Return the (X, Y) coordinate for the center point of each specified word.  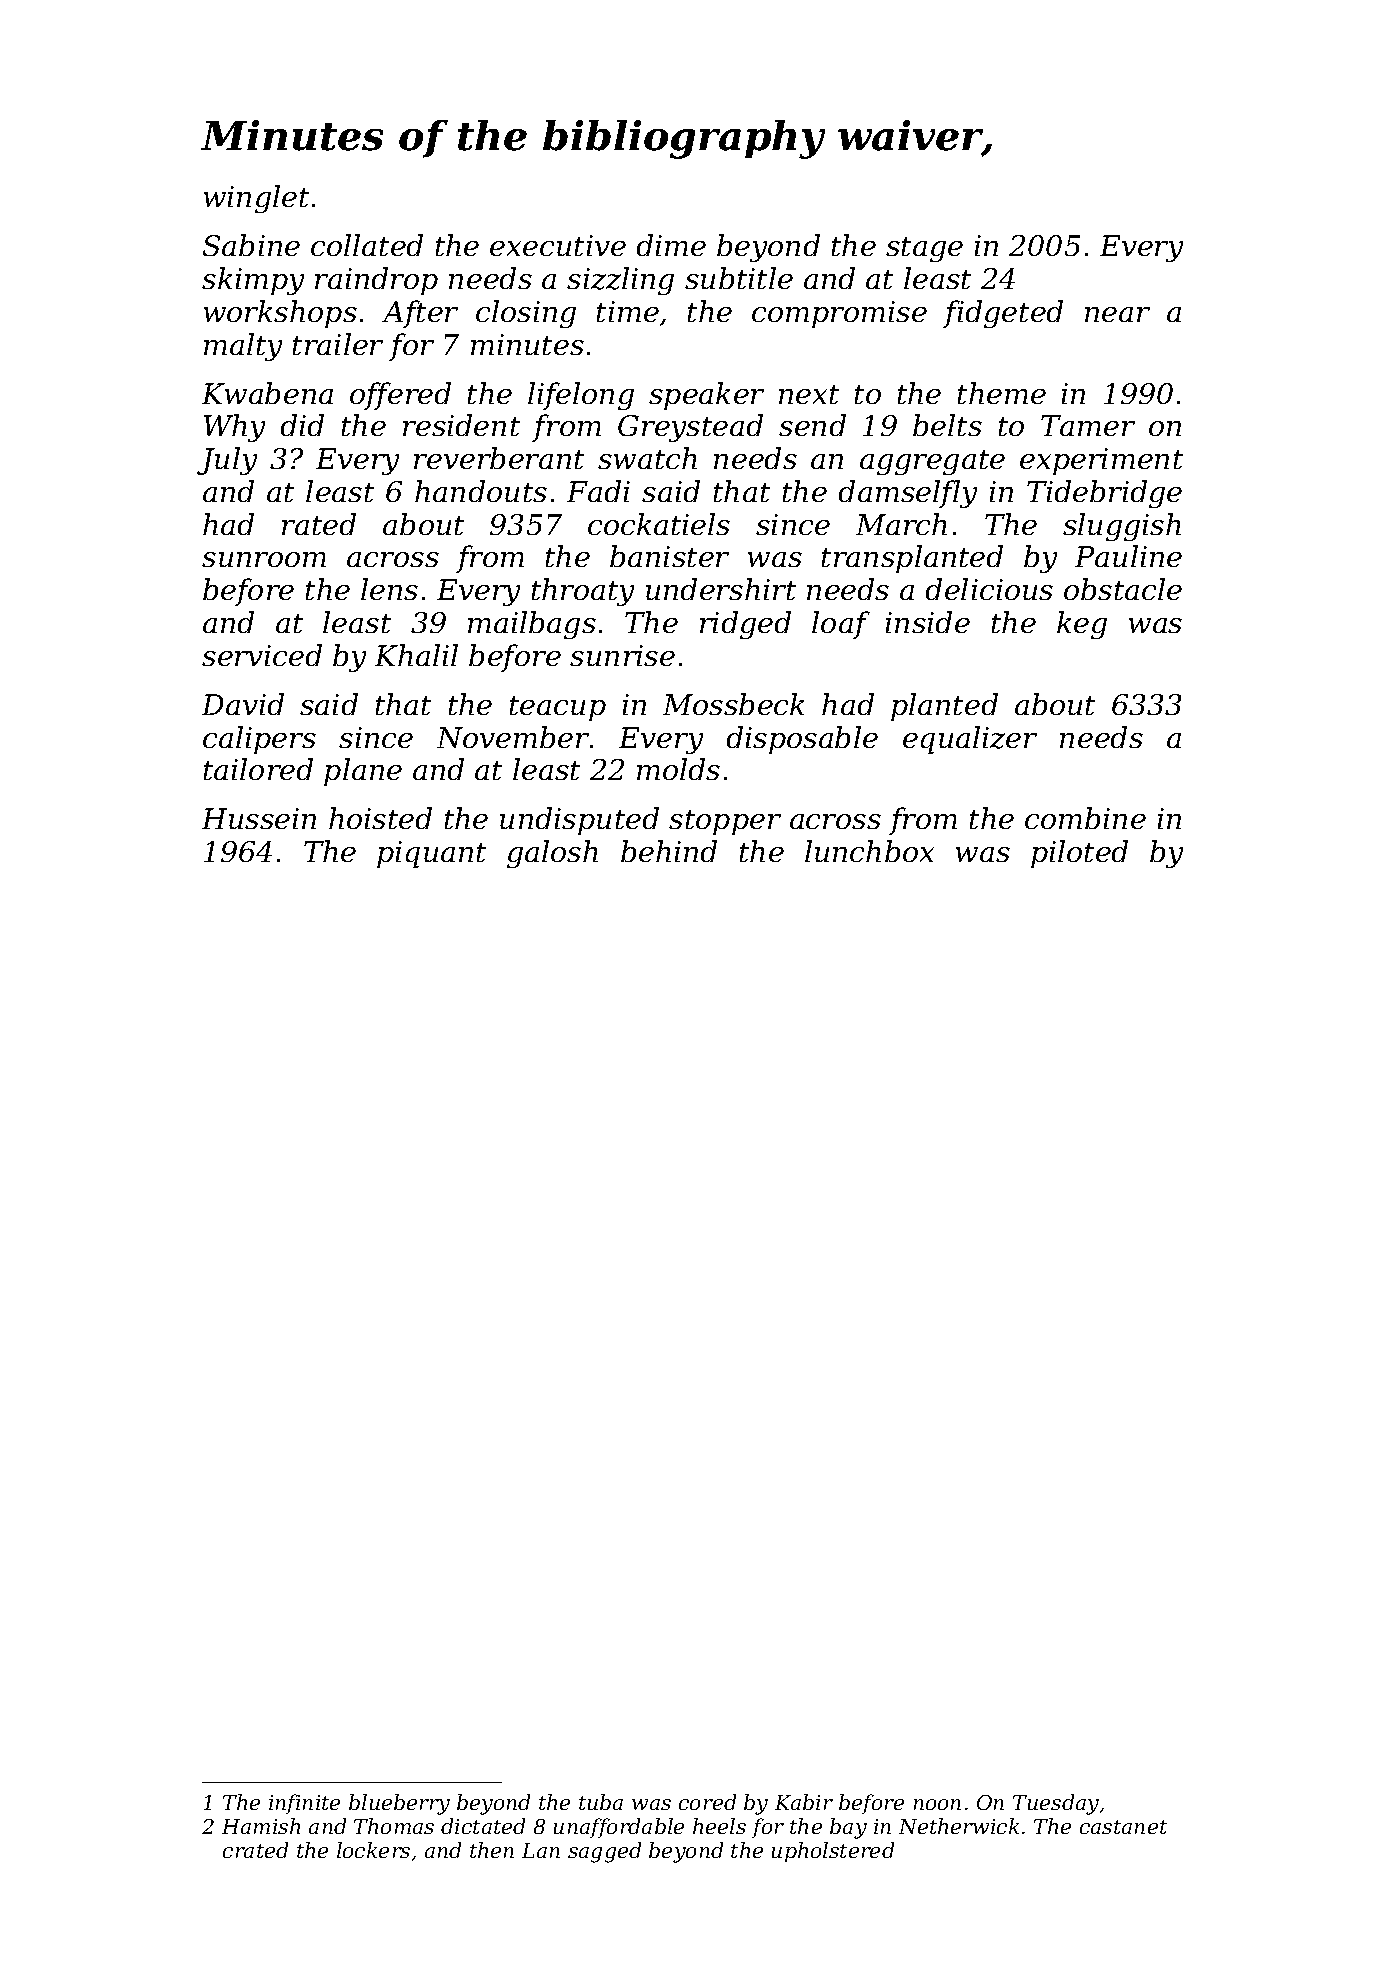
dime (671, 245)
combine (1085, 818)
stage (924, 249)
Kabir (804, 1802)
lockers (373, 1850)
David (243, 704)
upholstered (833, 1852)
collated (367, 245)
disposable (802, 740)
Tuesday (1056, 1804)
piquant (431, 854)
